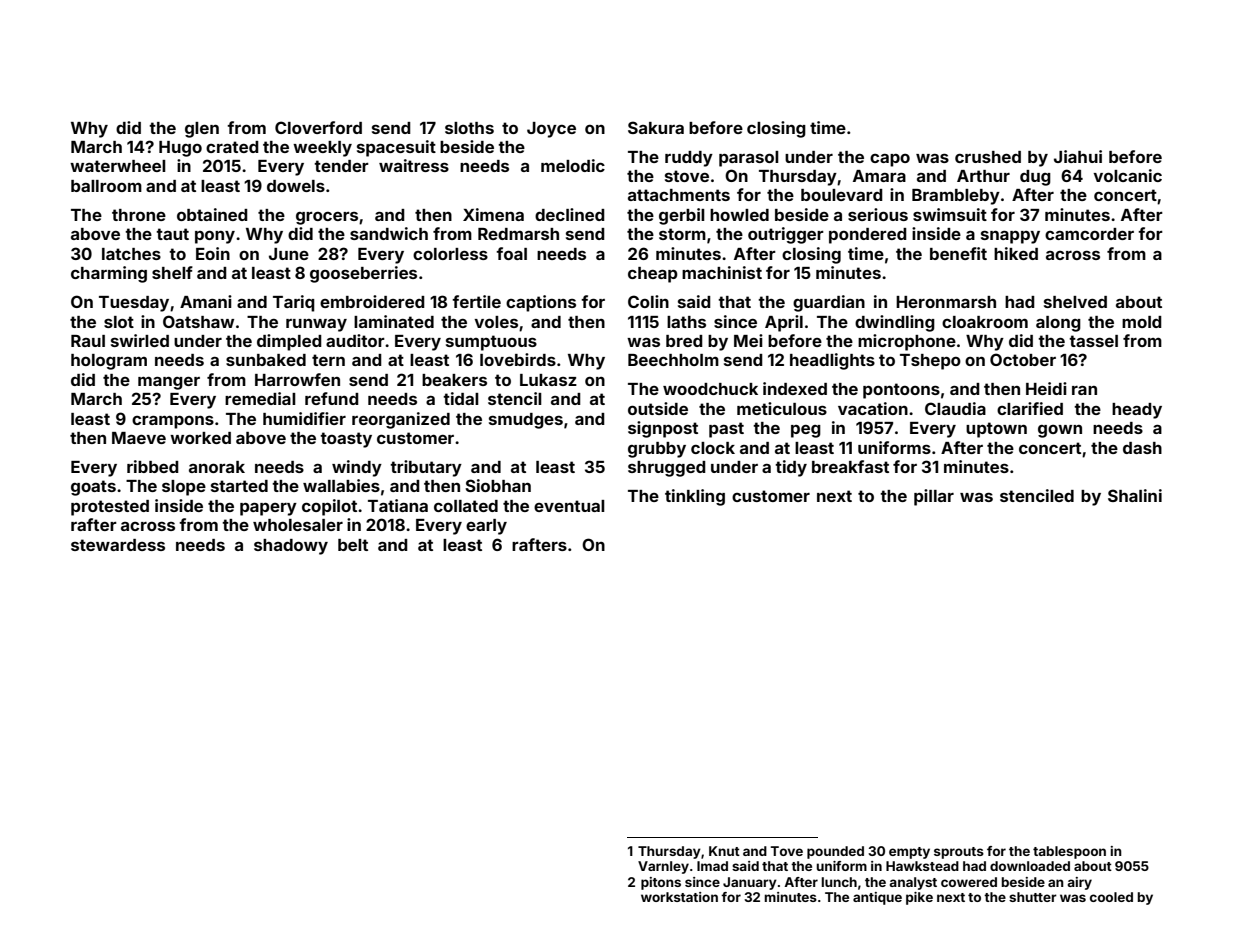 The width and height of the page is (1233, 952). I want to click on workstation, so click(679, 897).
